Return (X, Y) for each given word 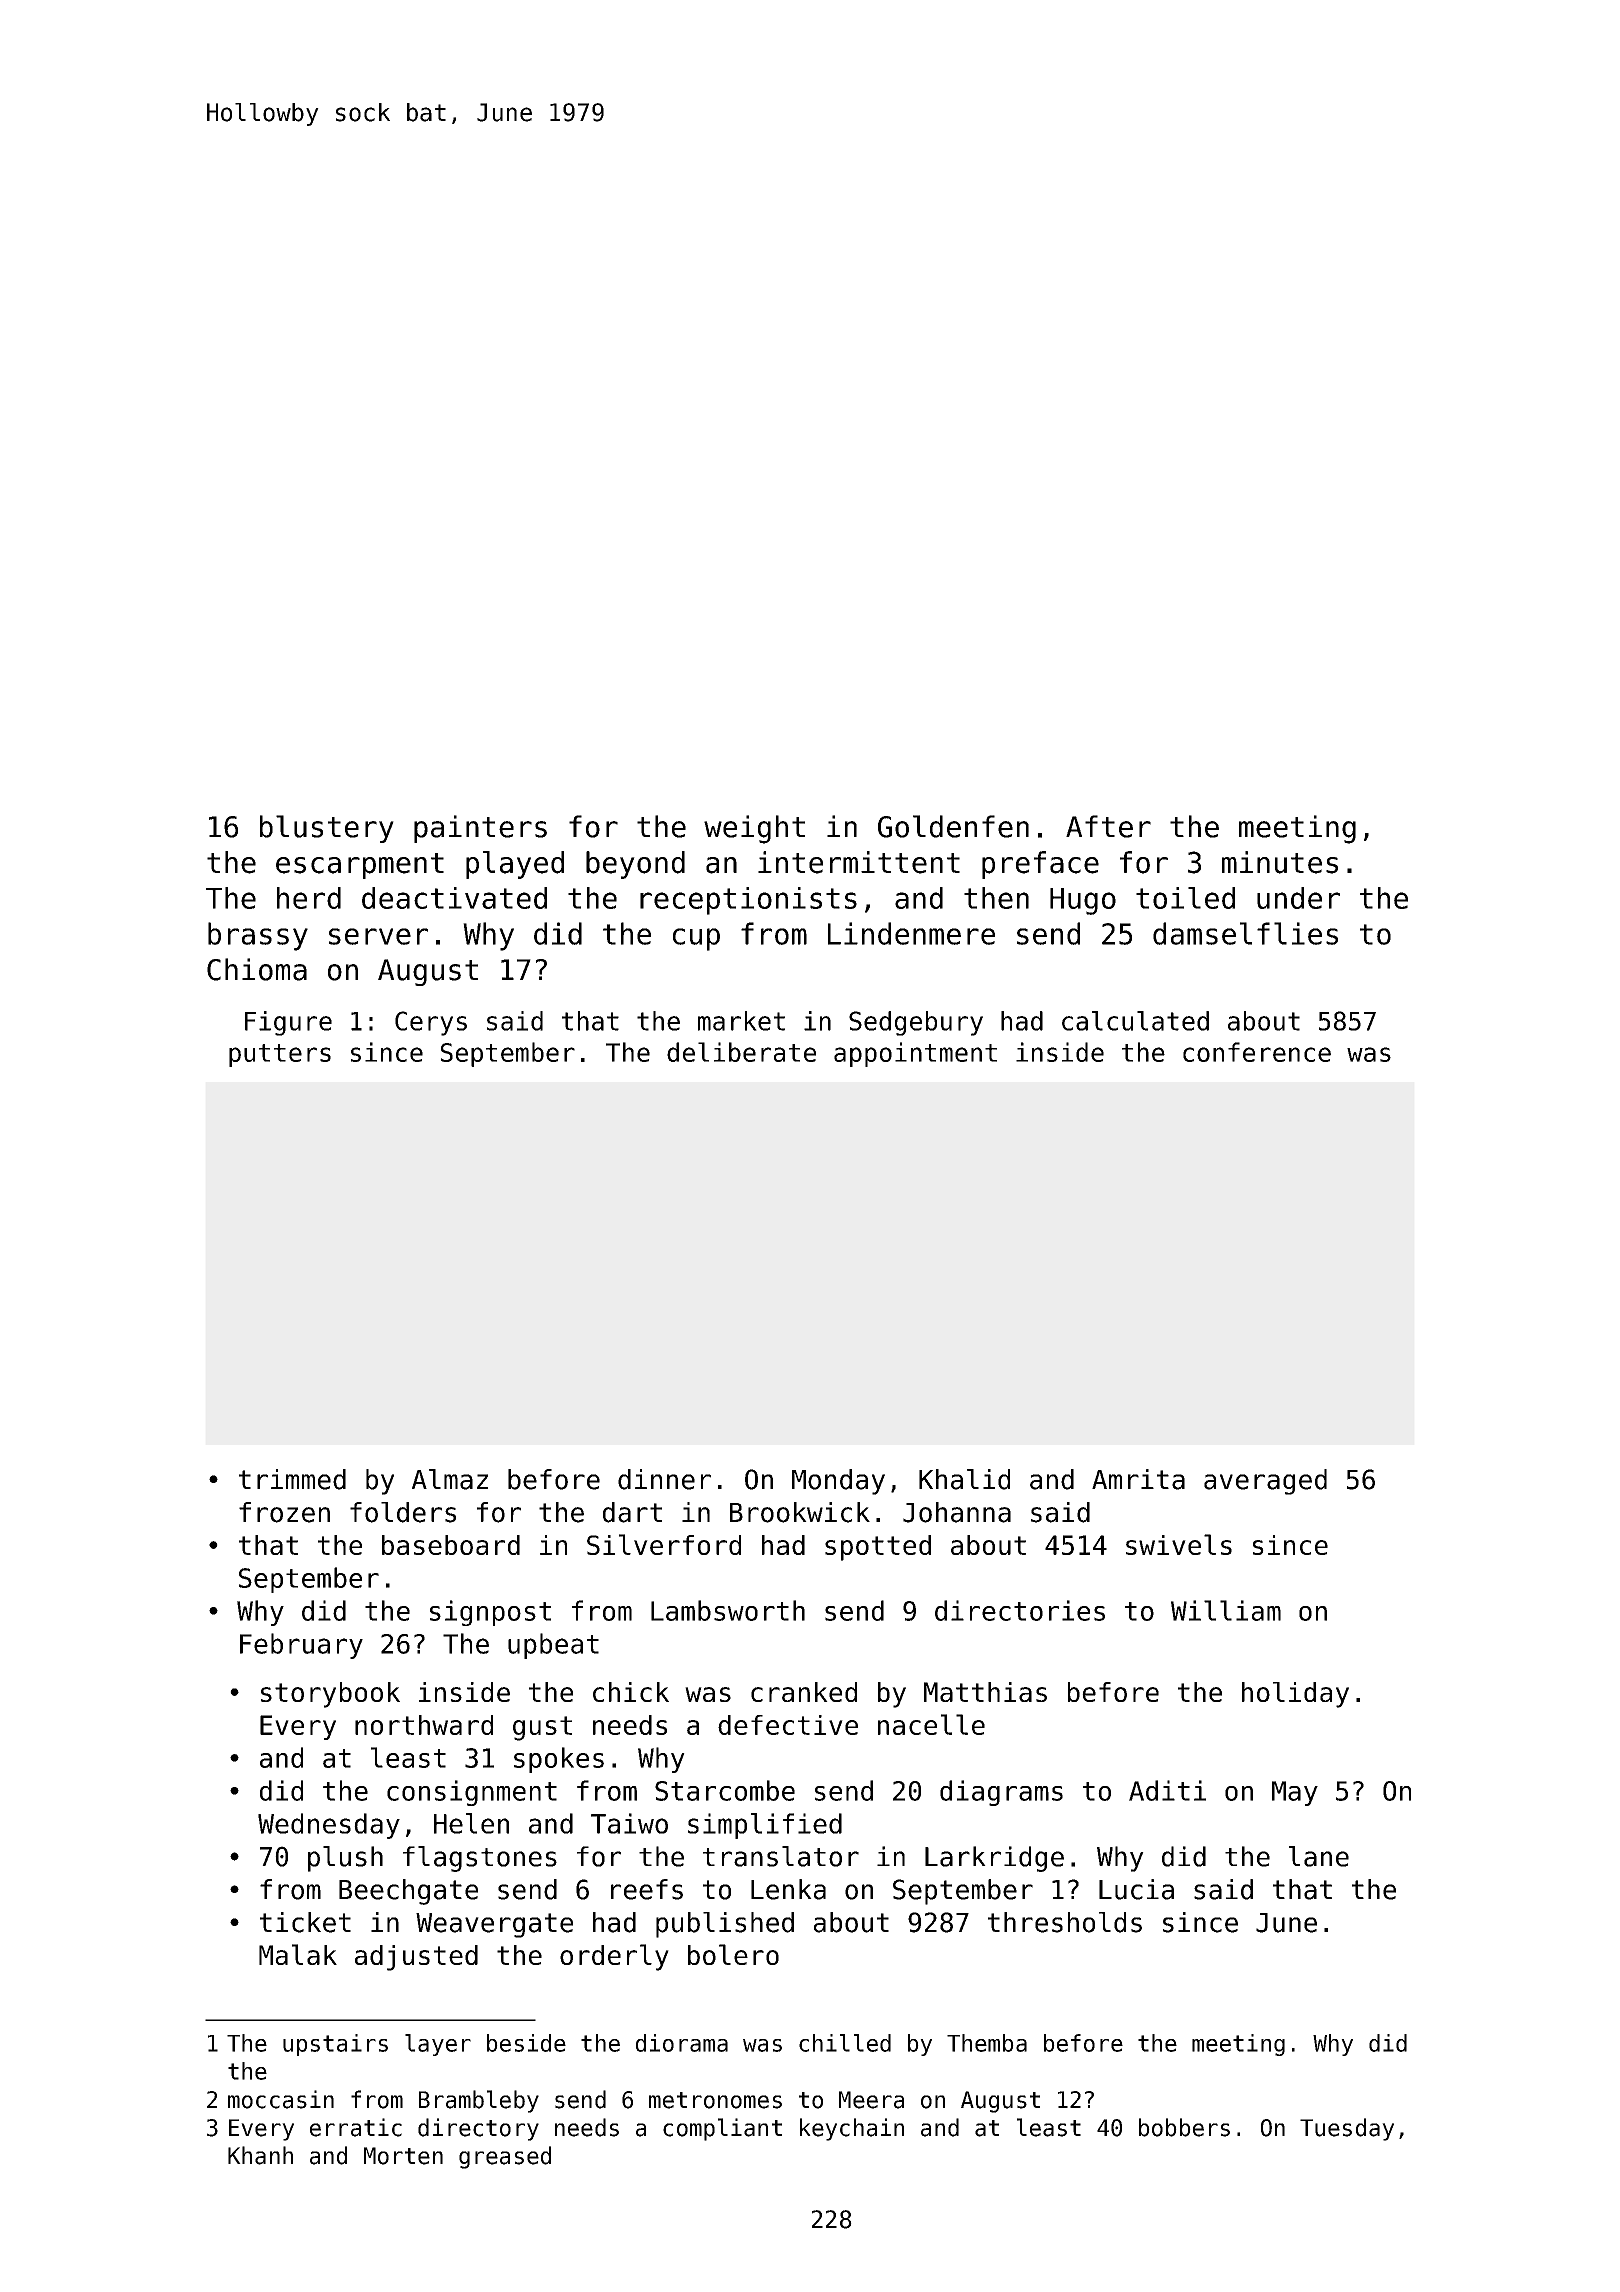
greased (505, 2157)
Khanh (260, 2155)
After (1108, 826)
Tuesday (1347, 2129)
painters (480, 829)
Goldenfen (953, 826)
